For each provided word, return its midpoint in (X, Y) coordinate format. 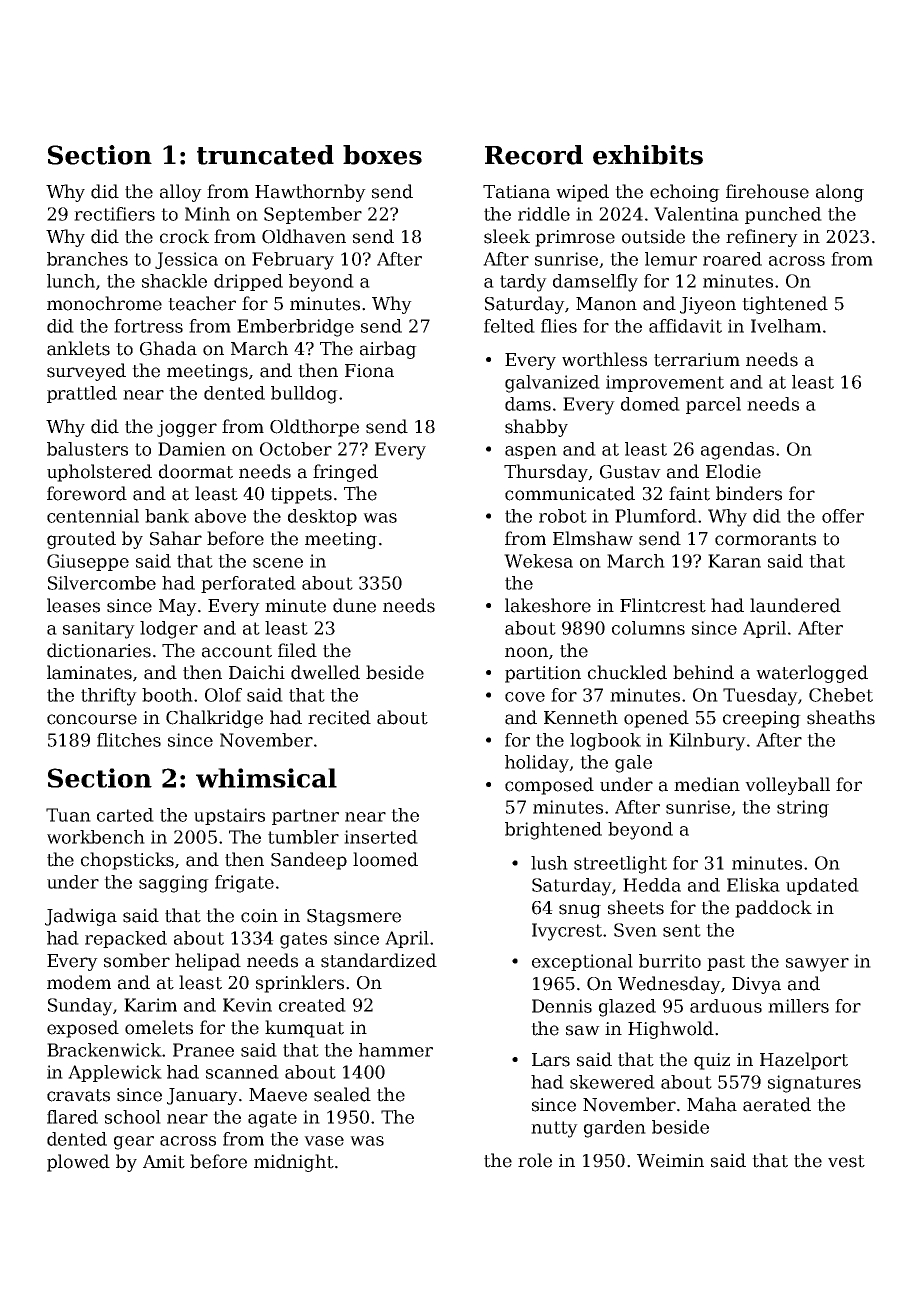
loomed (385, 859)
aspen (531, 452)
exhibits (648, 155)
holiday (537, 764)
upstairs (229, 816)
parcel (713, 405)
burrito (670, 961)
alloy (181, 193)
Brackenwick (104, 1050)
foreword (87, 493)
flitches (129, 740)
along (840, 193)
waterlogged (812, 674)
